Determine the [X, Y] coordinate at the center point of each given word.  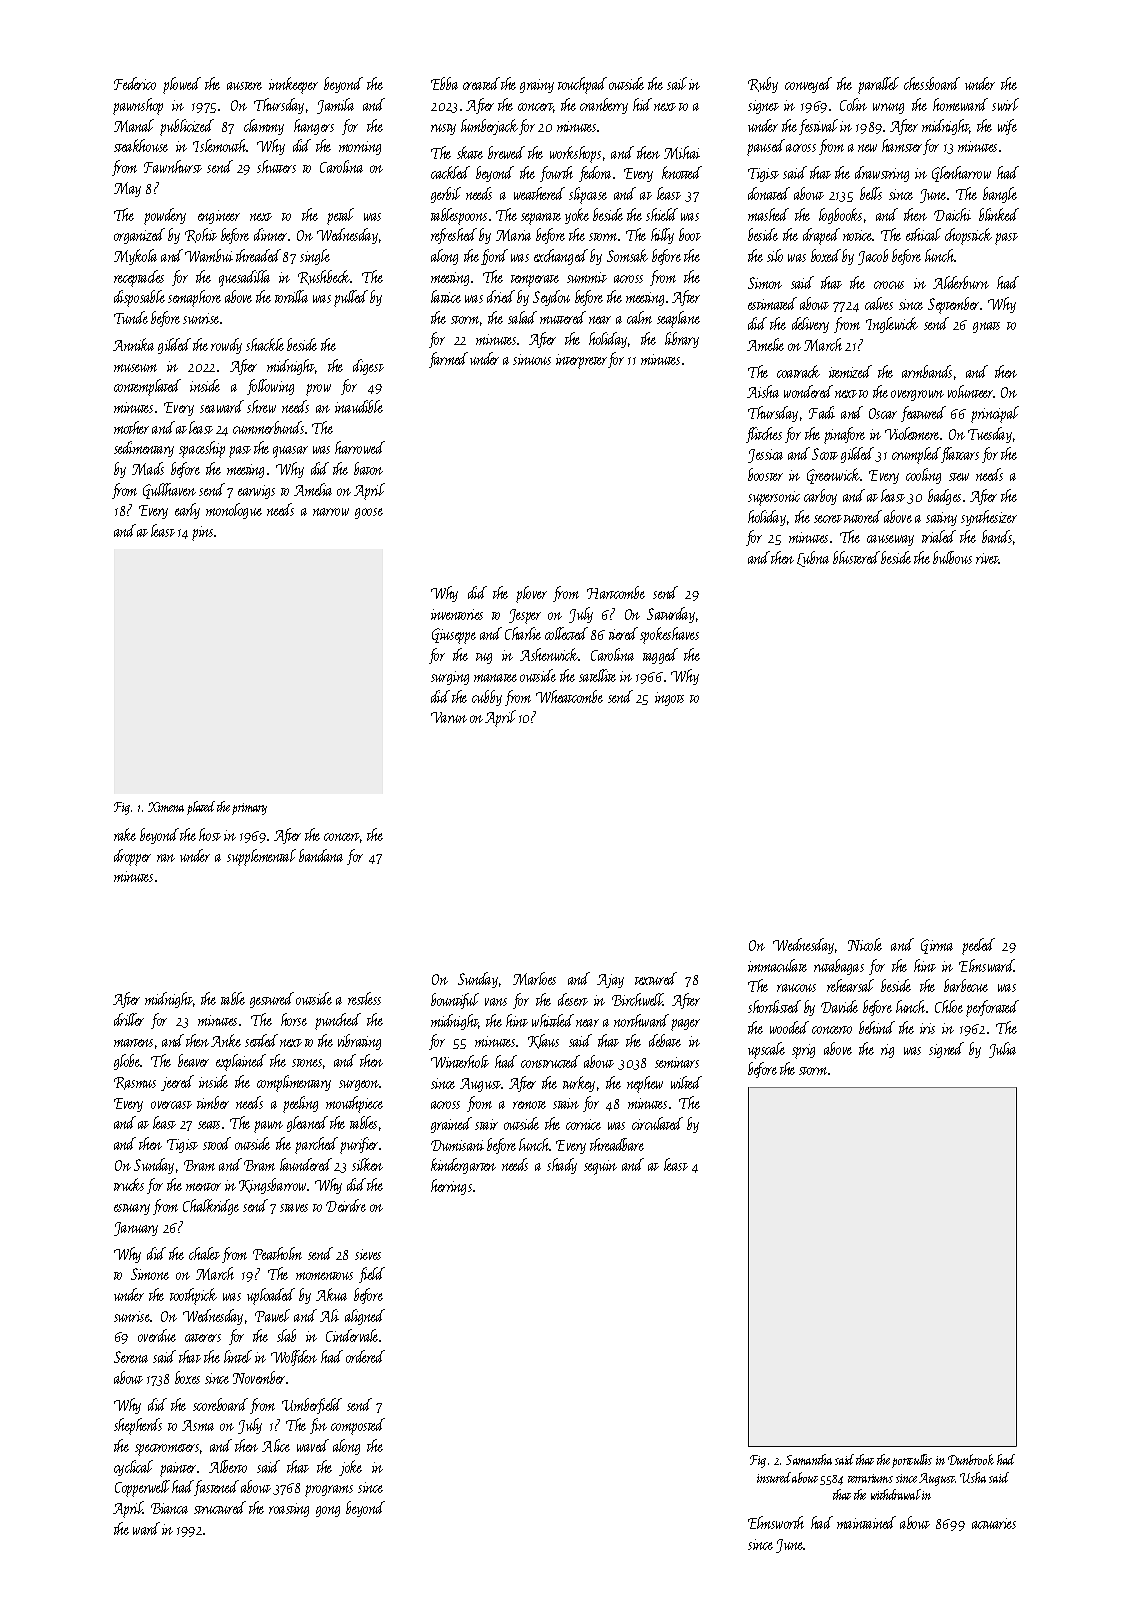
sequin [600, 1167]
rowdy [226, 346]
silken [367, 1164]
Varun [449, 717]
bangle [1000, 195]
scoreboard [220, 1404]
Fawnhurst [173, 166]
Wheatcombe [569, 696]
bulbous [952, 557]
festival [818, 127]
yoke [577, 216]
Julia [1002, 1050]
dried [501, 296]
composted [358, 1426]
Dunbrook [971, 1459]
